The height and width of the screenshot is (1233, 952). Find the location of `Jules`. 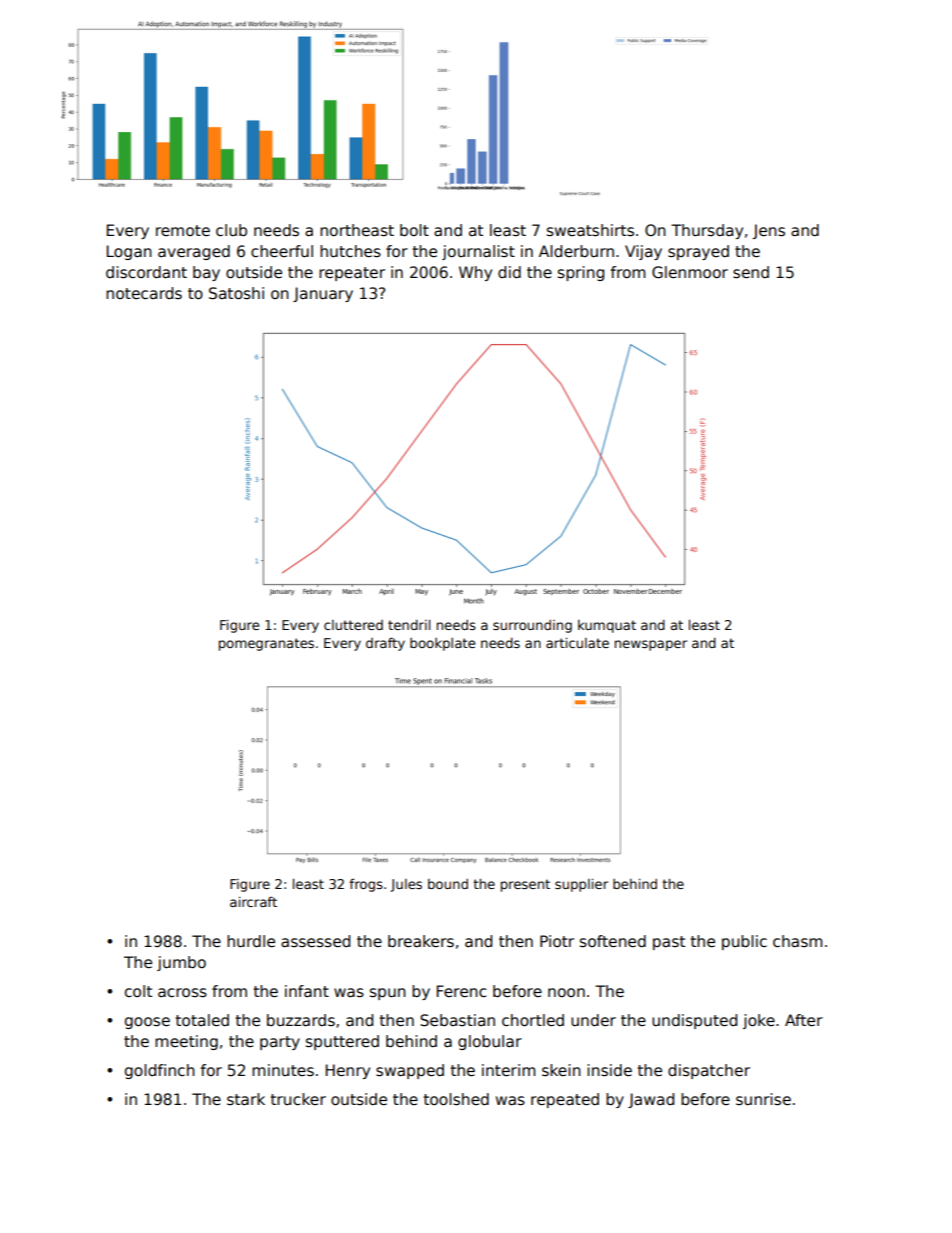

Jules is located at coordinates (406, 885).
